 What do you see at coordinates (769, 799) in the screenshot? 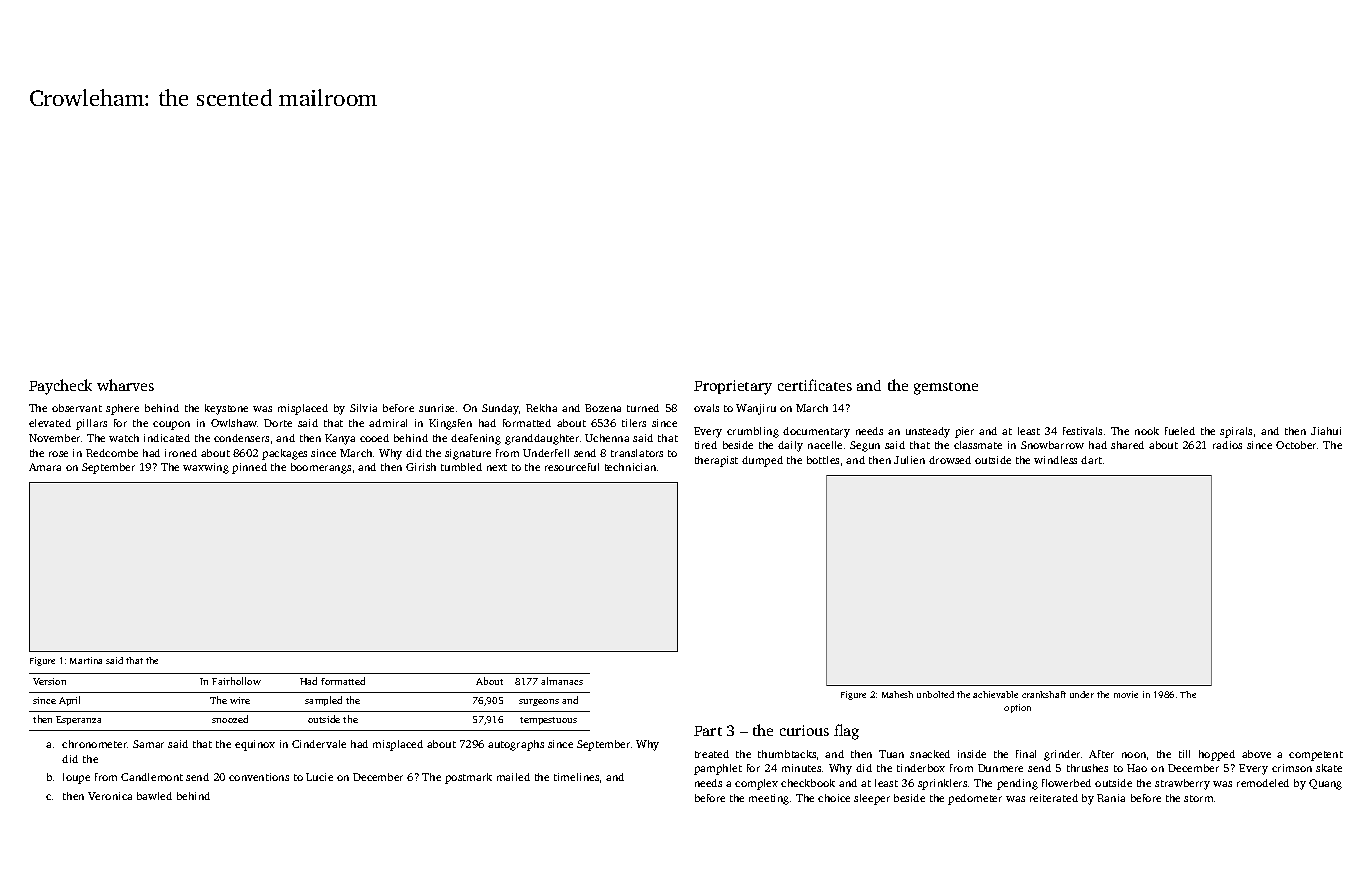
I see `meeting` at bounding box center [769, 799].
